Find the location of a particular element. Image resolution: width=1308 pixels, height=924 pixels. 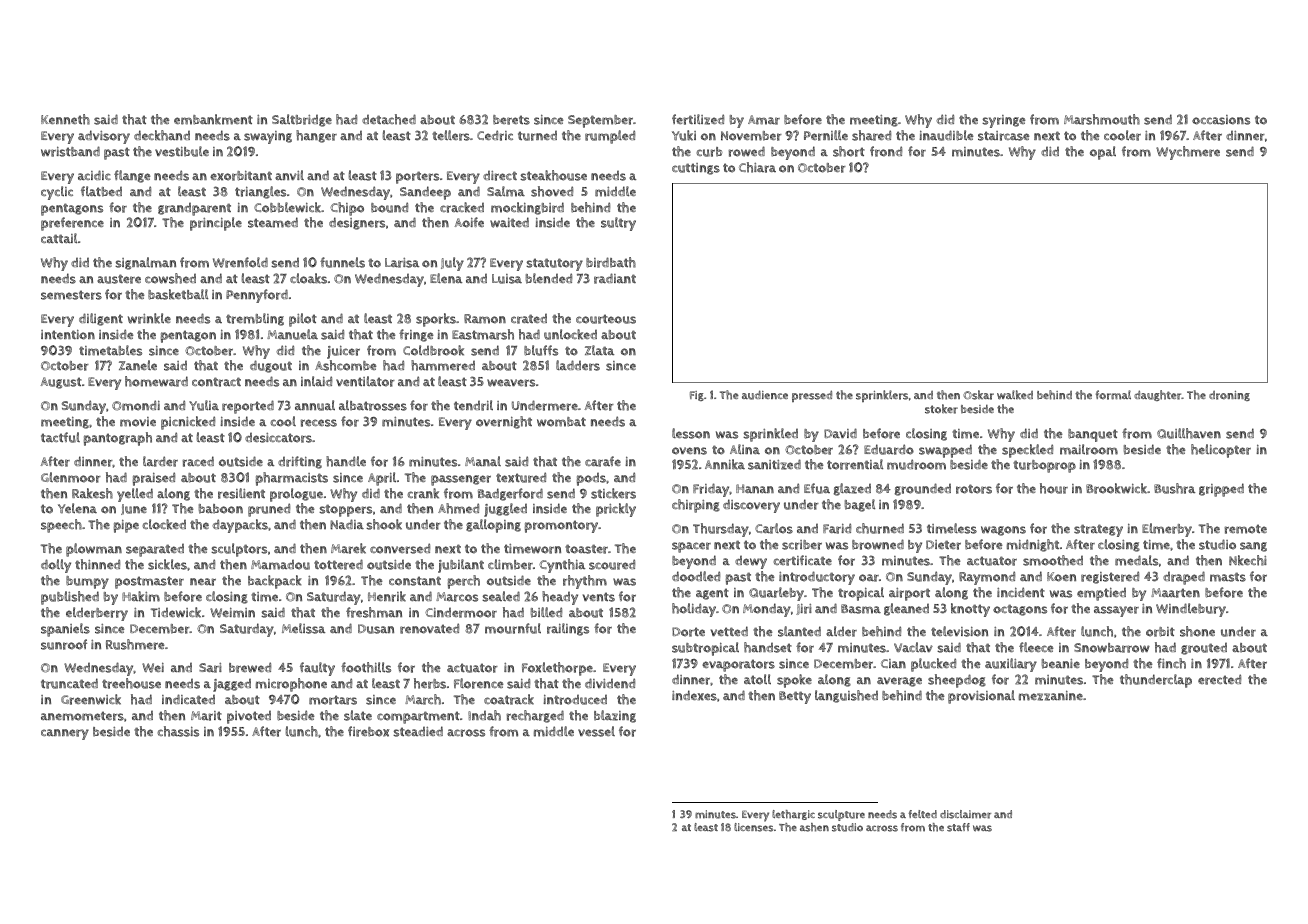

mailroom is located at coordinates (1089, 449).
